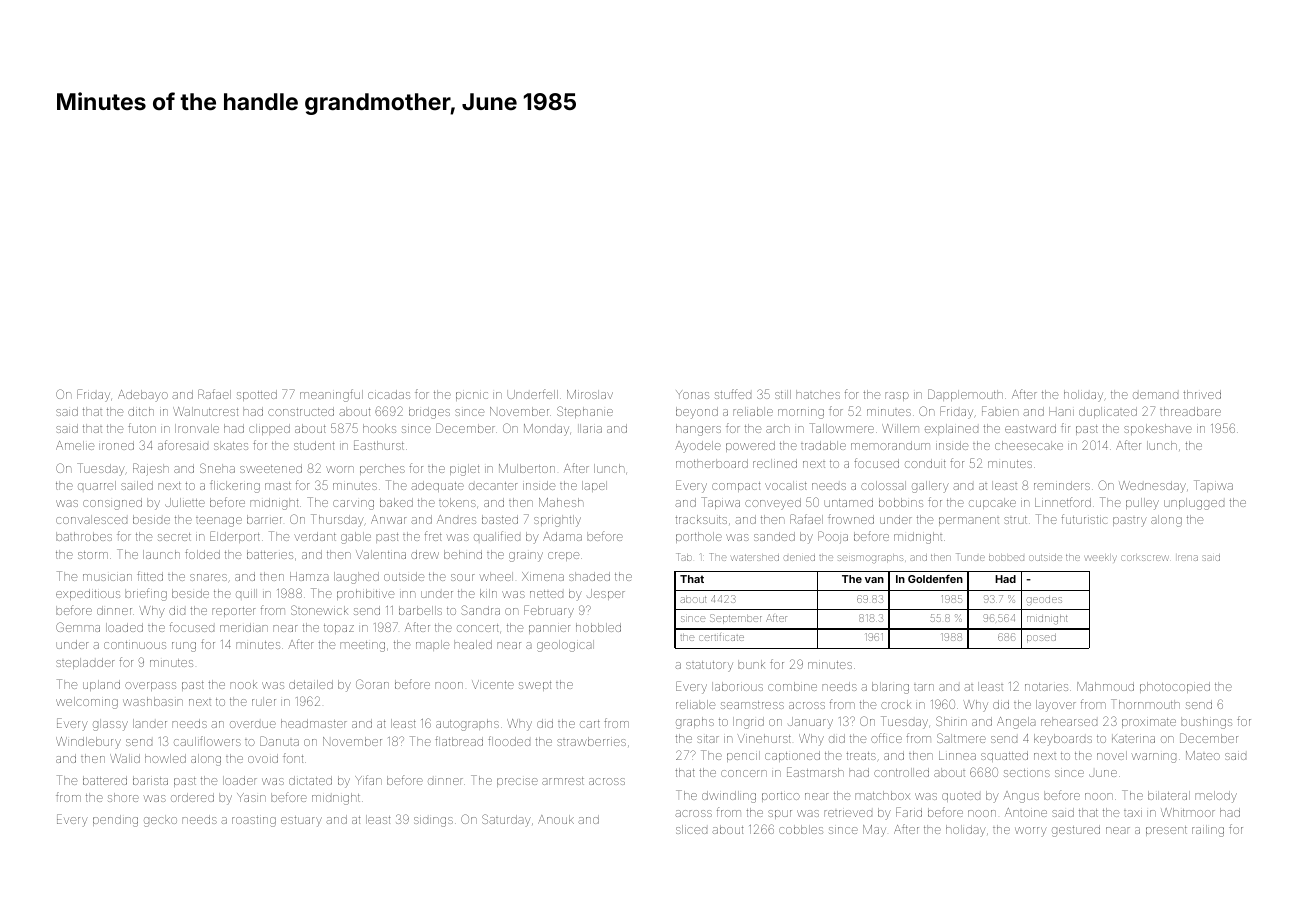 The height and width of the page is (924, 1308). I want to click on estuary, so click(301, 821).
